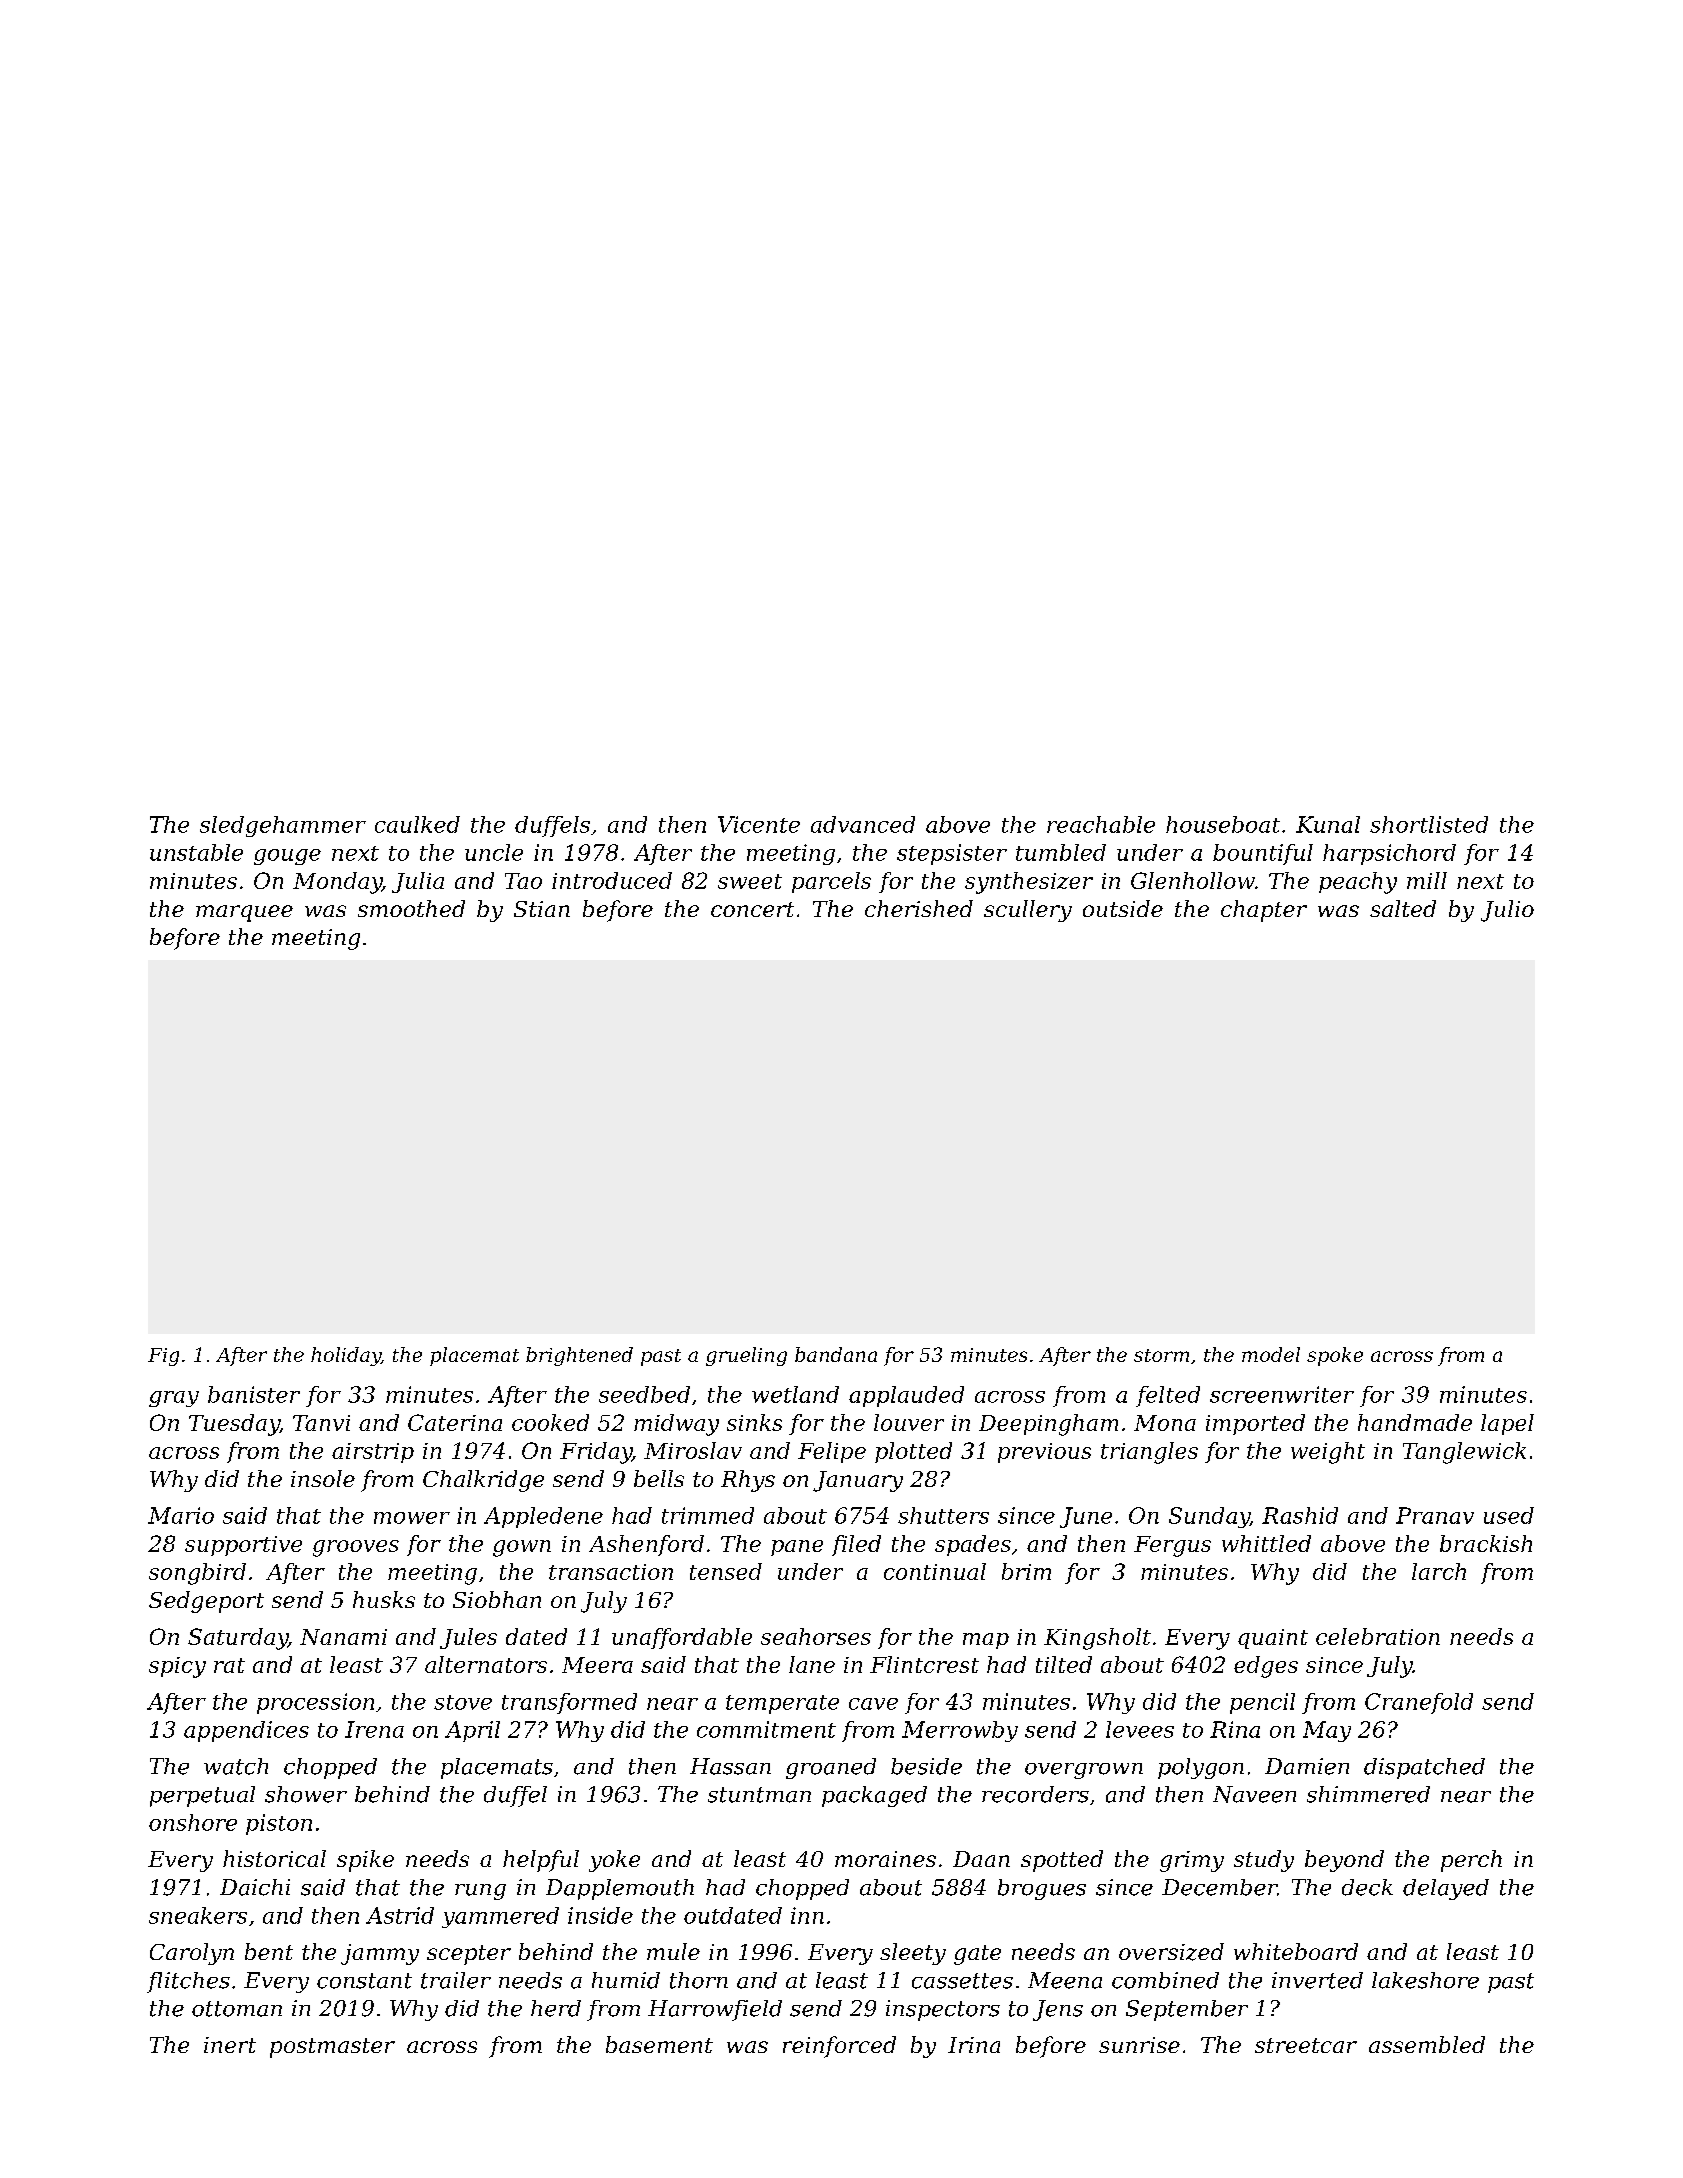  What do you see at coordinates (1264, 911) in the screenshot?
I see `chapter` at bounding box center [1264, 911].
